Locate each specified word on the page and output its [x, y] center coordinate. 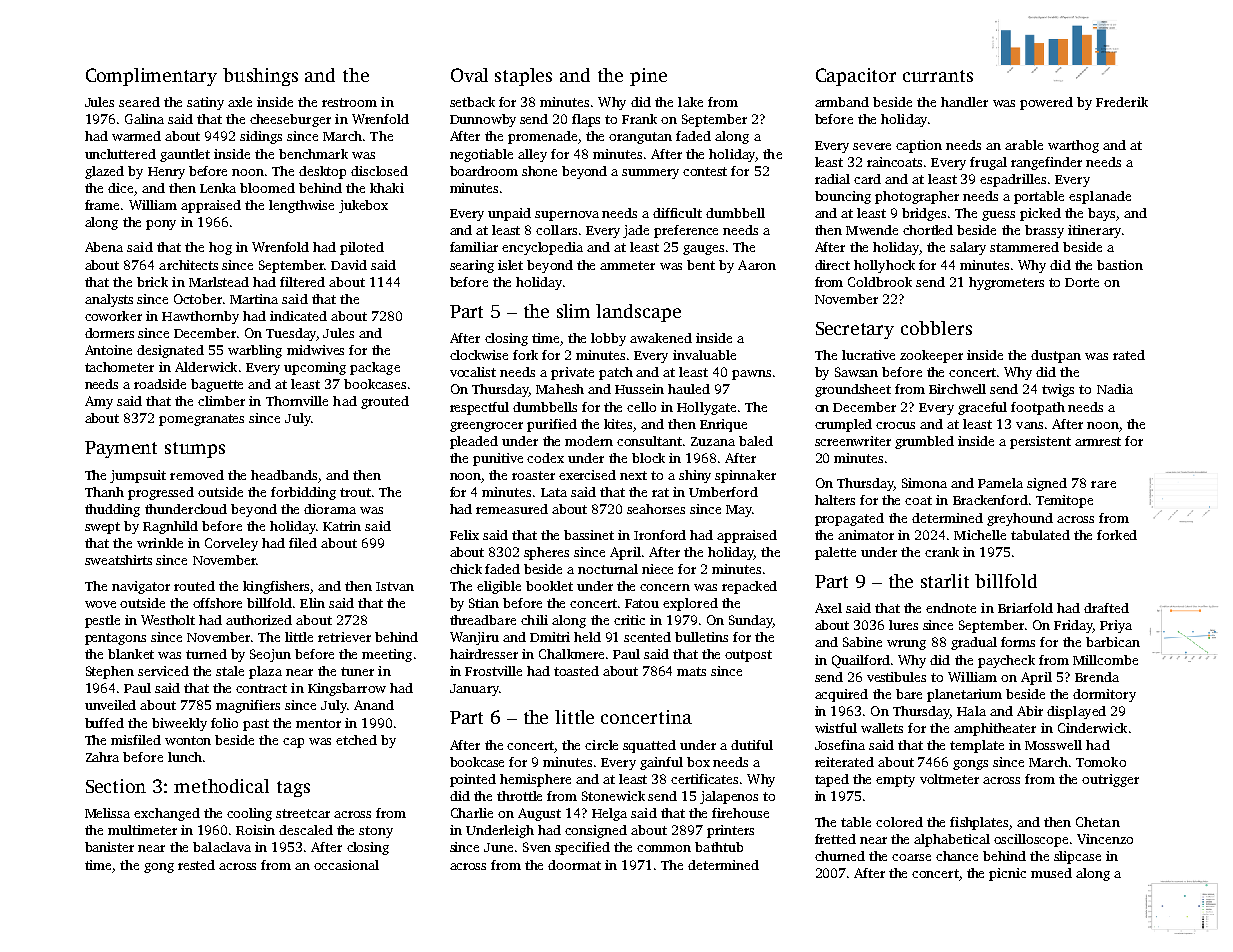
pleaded [474, 442]
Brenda [1097, 677]
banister [109, 847]
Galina [144, 119]
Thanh [104, 492]
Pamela [1000, 483]
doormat [574, 865]
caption [919, 146]
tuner [357, 671]
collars [556, 230]
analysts [109, 300]
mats [691, 671]
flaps [586, 120]
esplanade [1100, 197]
